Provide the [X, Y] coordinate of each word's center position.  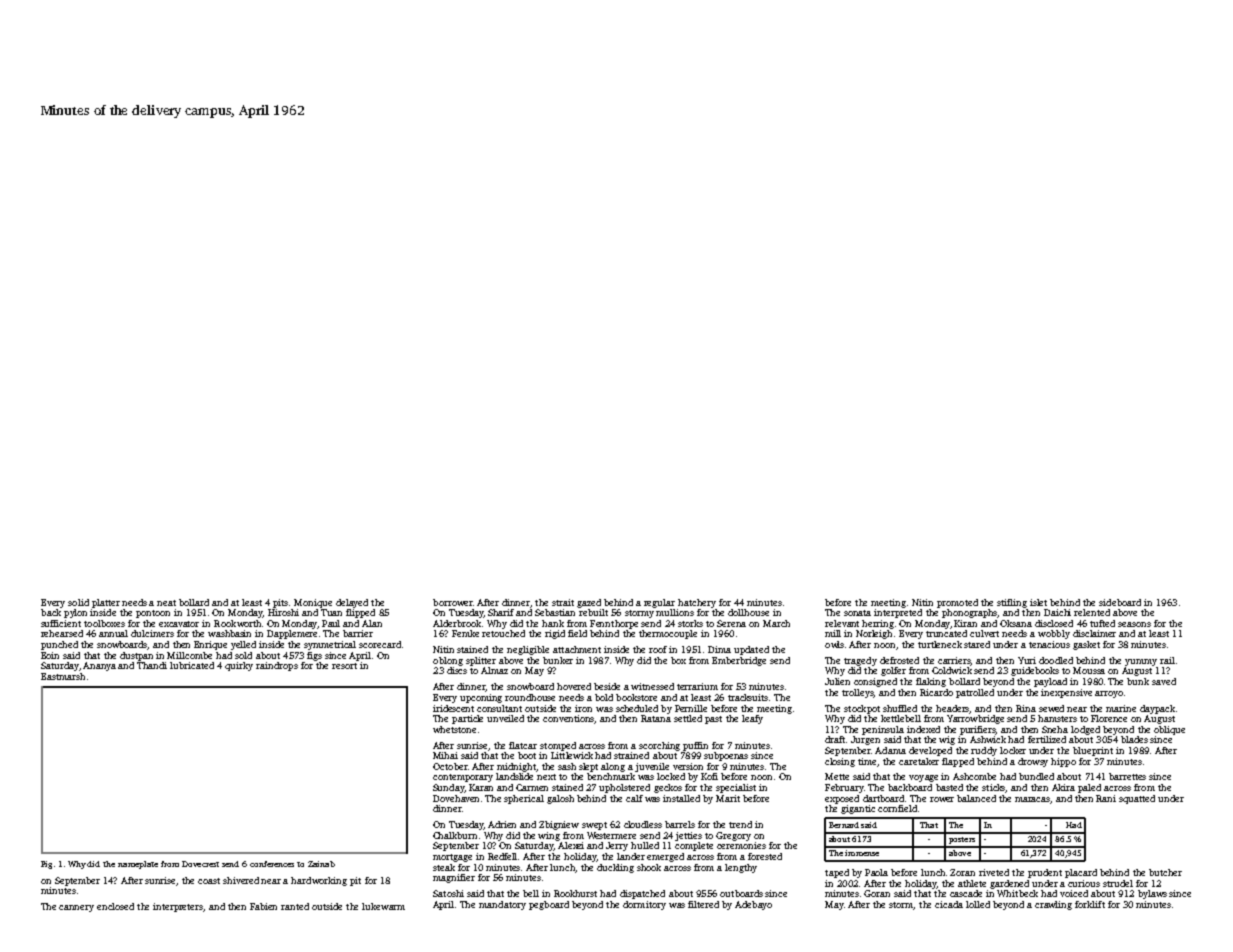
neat [166, 603]
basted [949, 787]
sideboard [1120, 602]
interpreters [178, 907]
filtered [703, 904]
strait [563, 602]
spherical [524, 799]
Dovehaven [456, 798]
